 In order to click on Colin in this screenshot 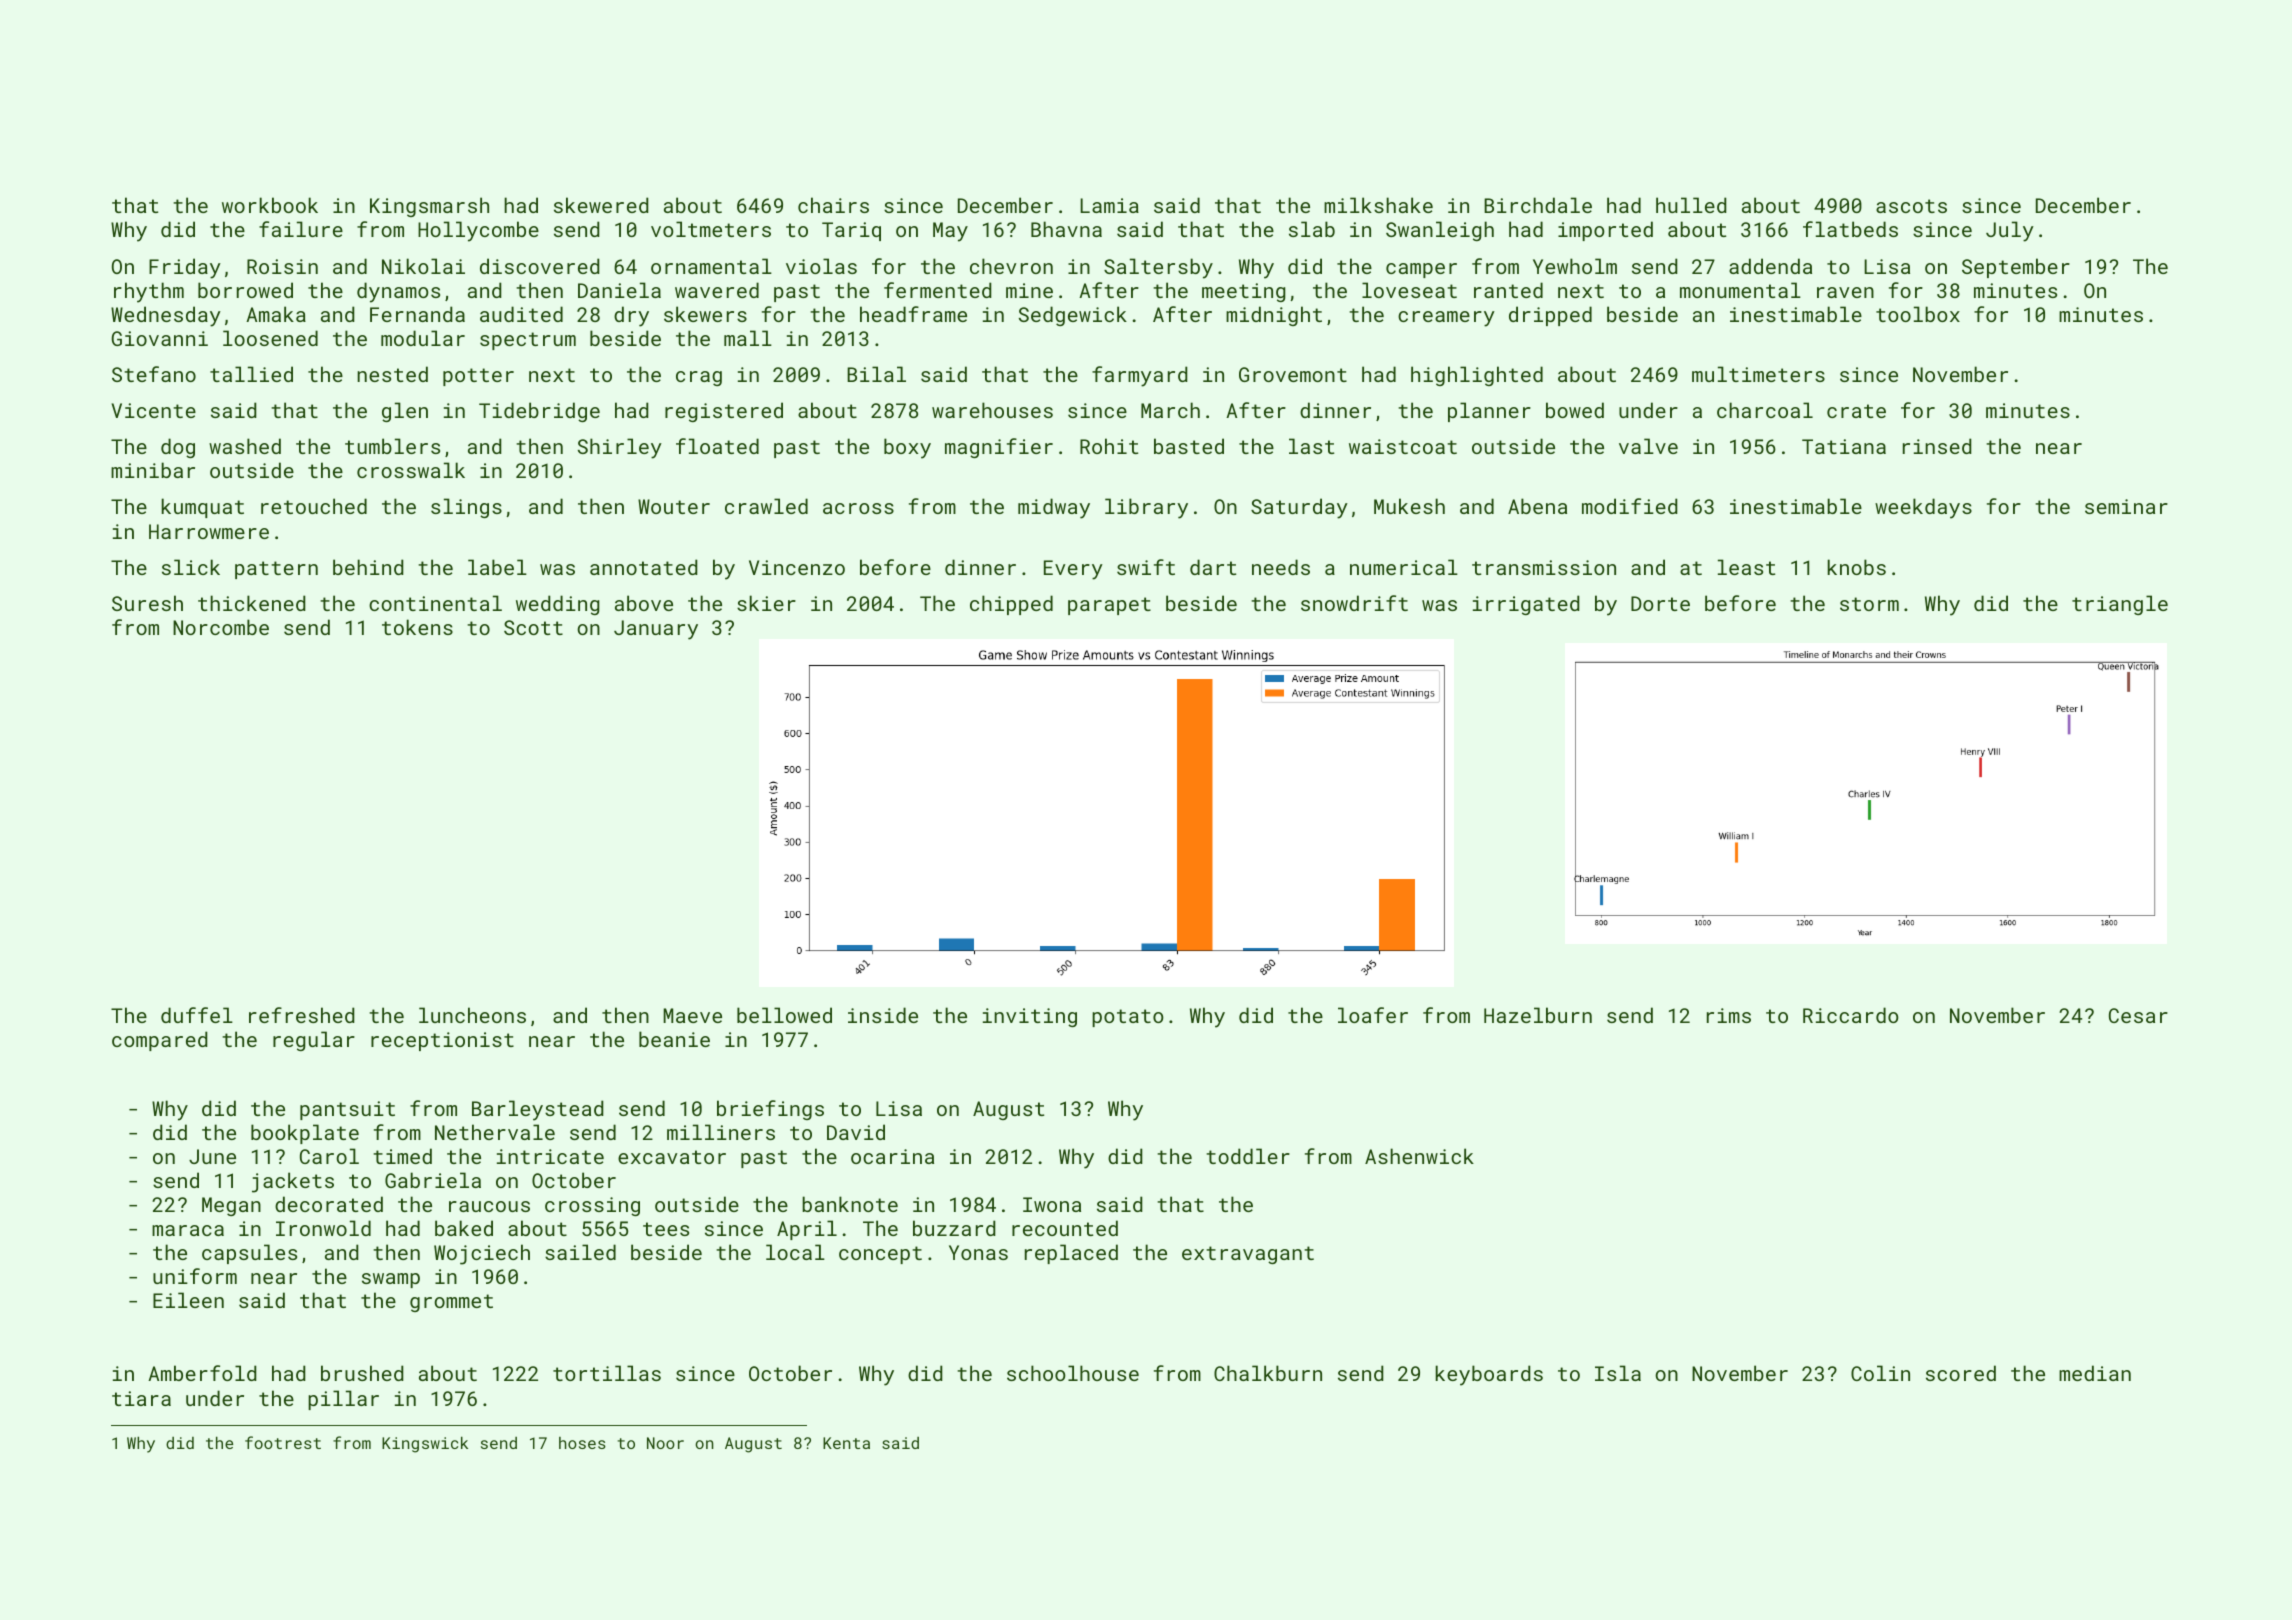, I will do `click(1880, 1373)`.
